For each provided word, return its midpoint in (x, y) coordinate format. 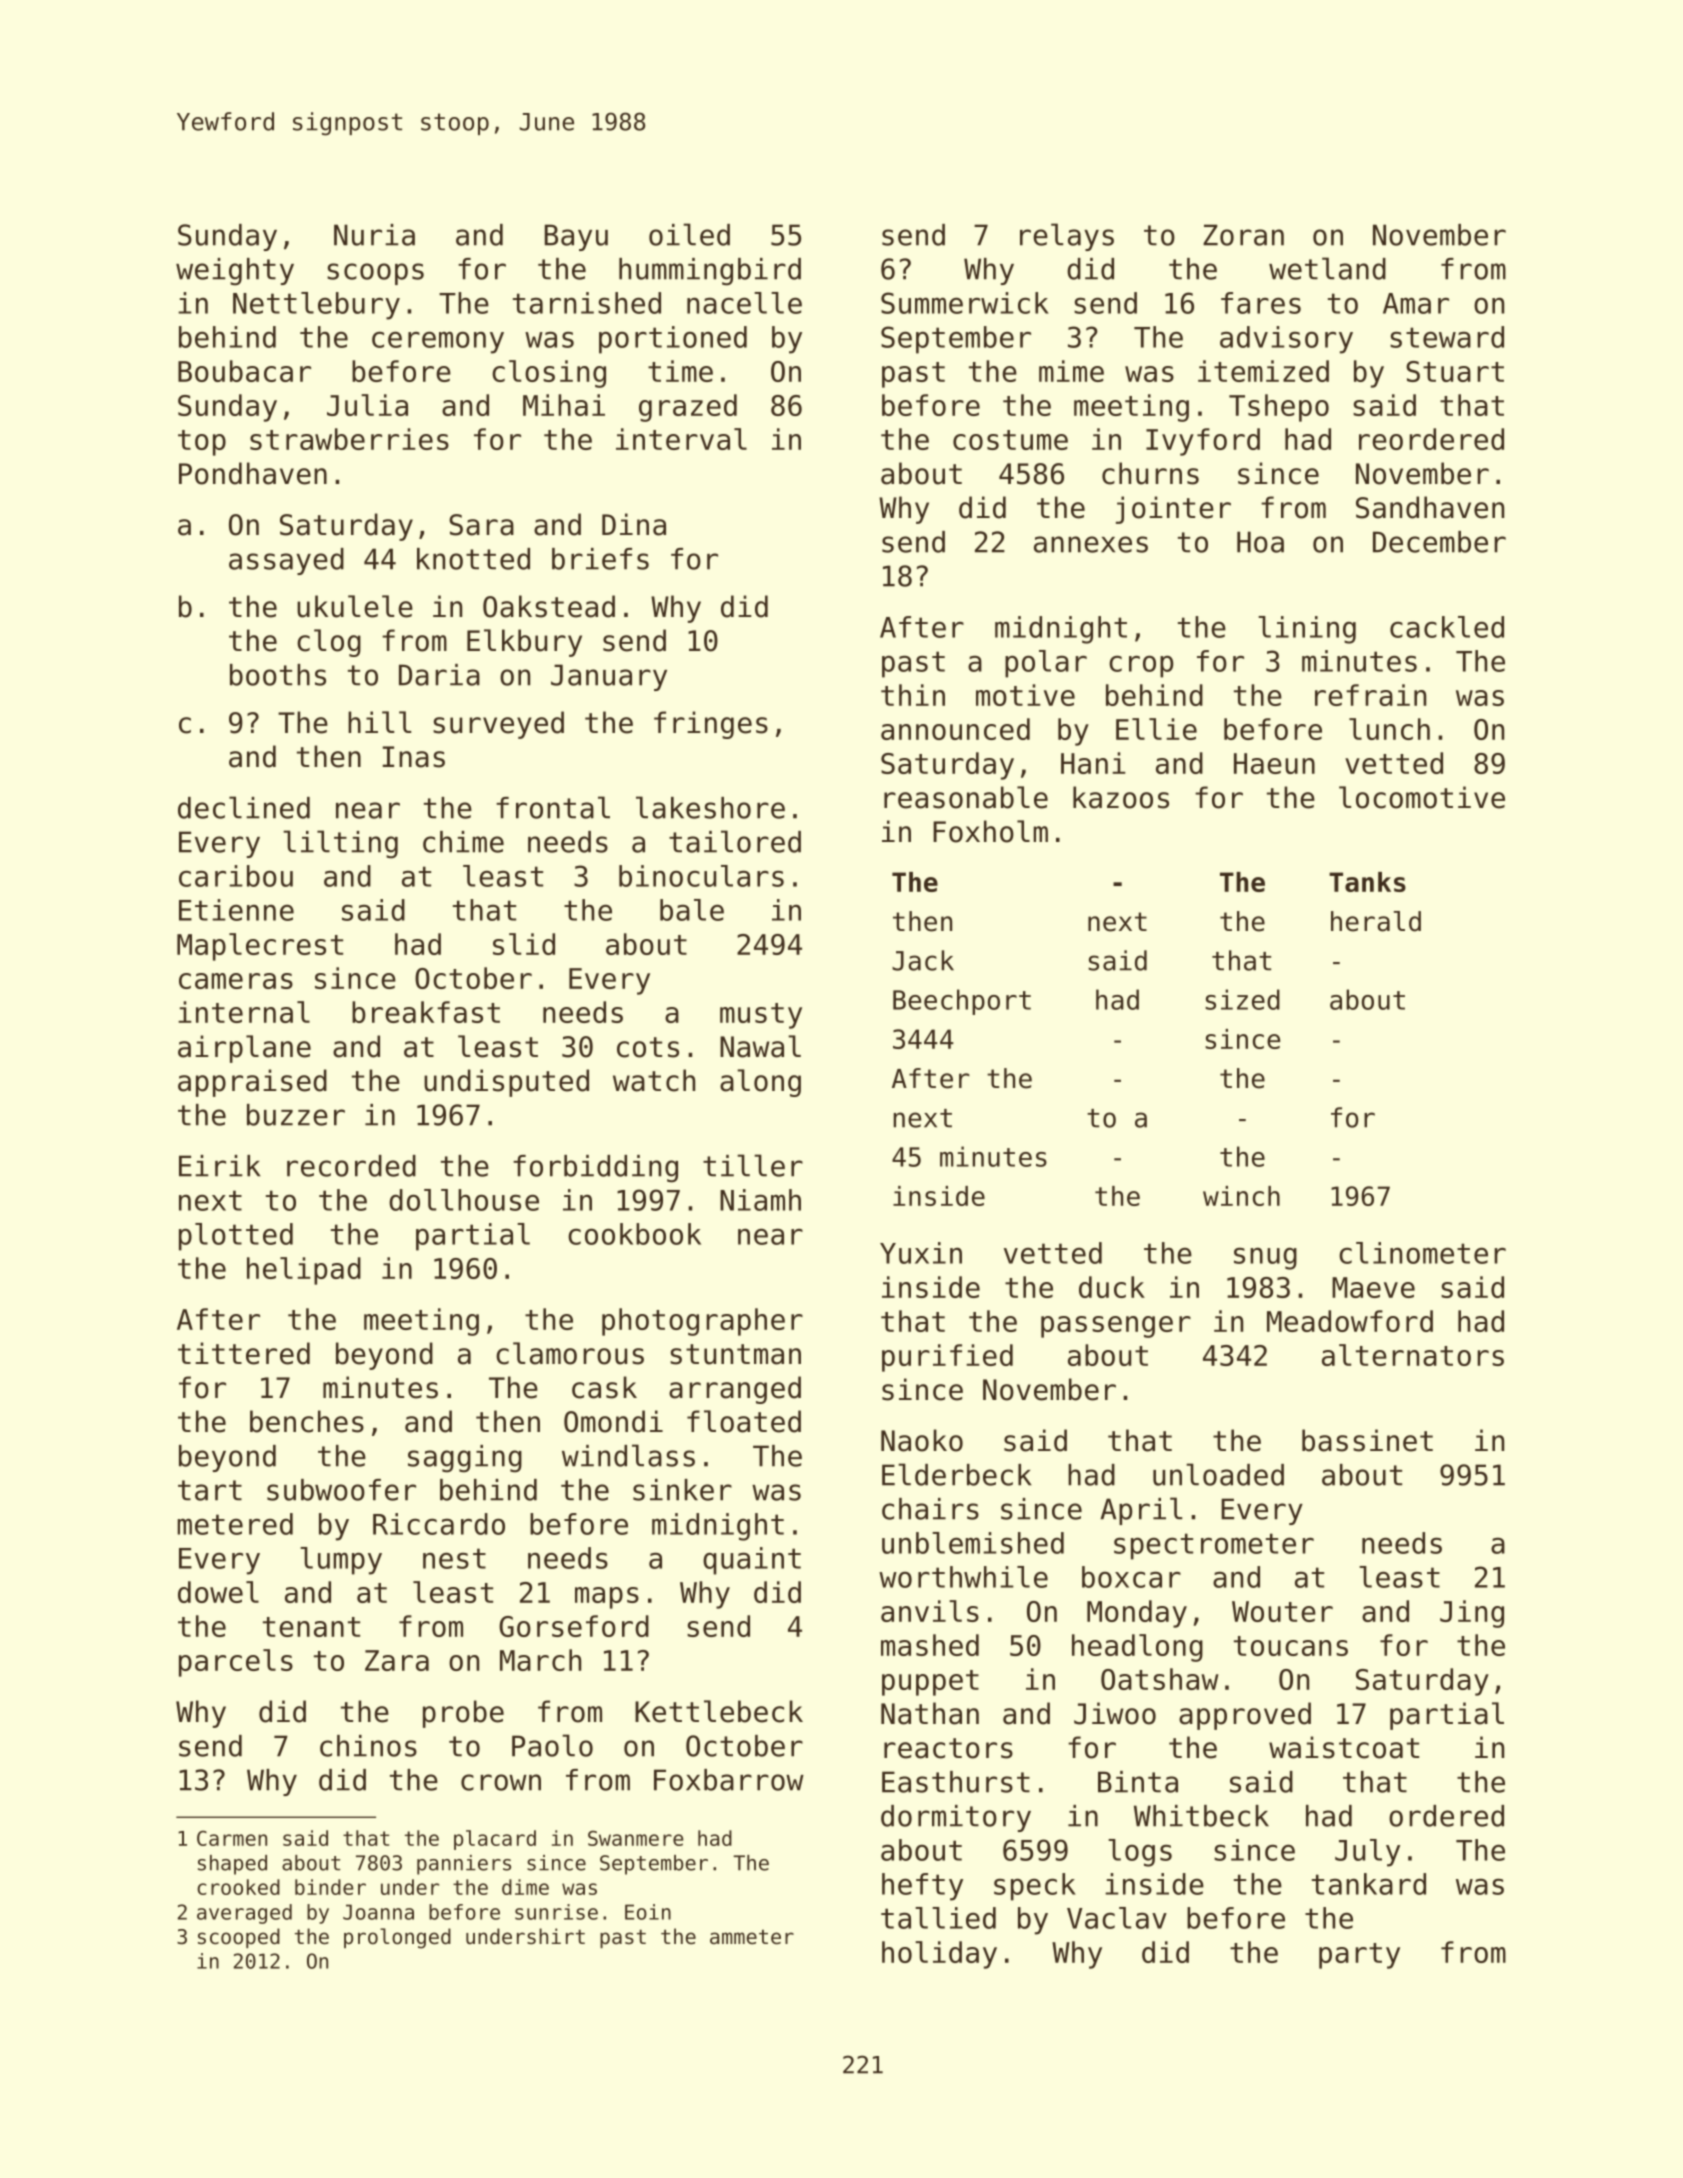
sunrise (556, 1912)
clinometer (1422, 1253)
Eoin (648, 1912)
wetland (1327, 268)
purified (947, 1358)
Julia (367, 405)
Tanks (1367, 882)
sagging (465, 1459)
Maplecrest (260, 947)
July (1367, 1853)
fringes (711, 725)
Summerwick (965, 303)
